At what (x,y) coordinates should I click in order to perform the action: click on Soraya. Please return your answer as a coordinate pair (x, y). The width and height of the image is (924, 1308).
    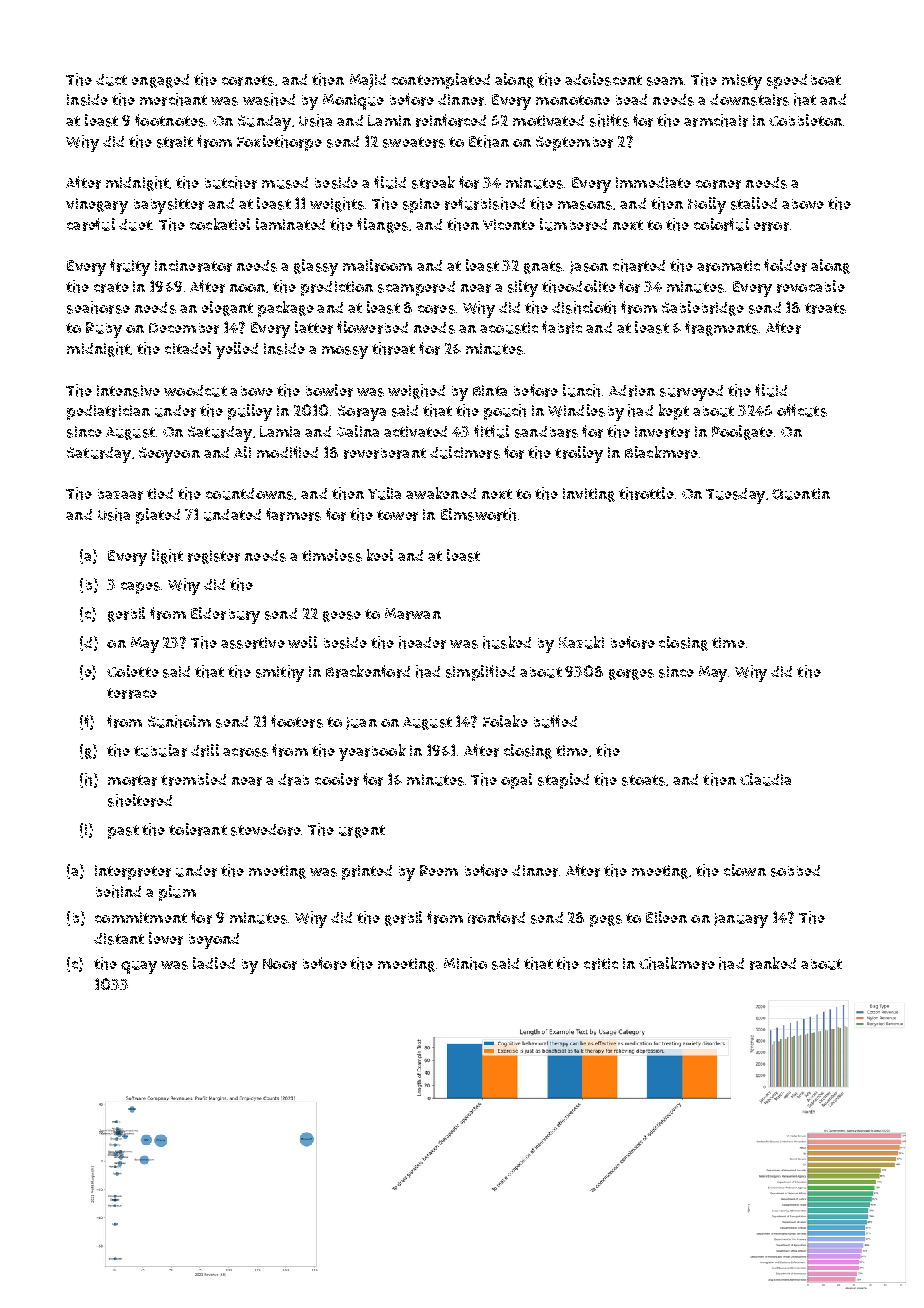
    Looking at the image, I should click on (362, 413).
